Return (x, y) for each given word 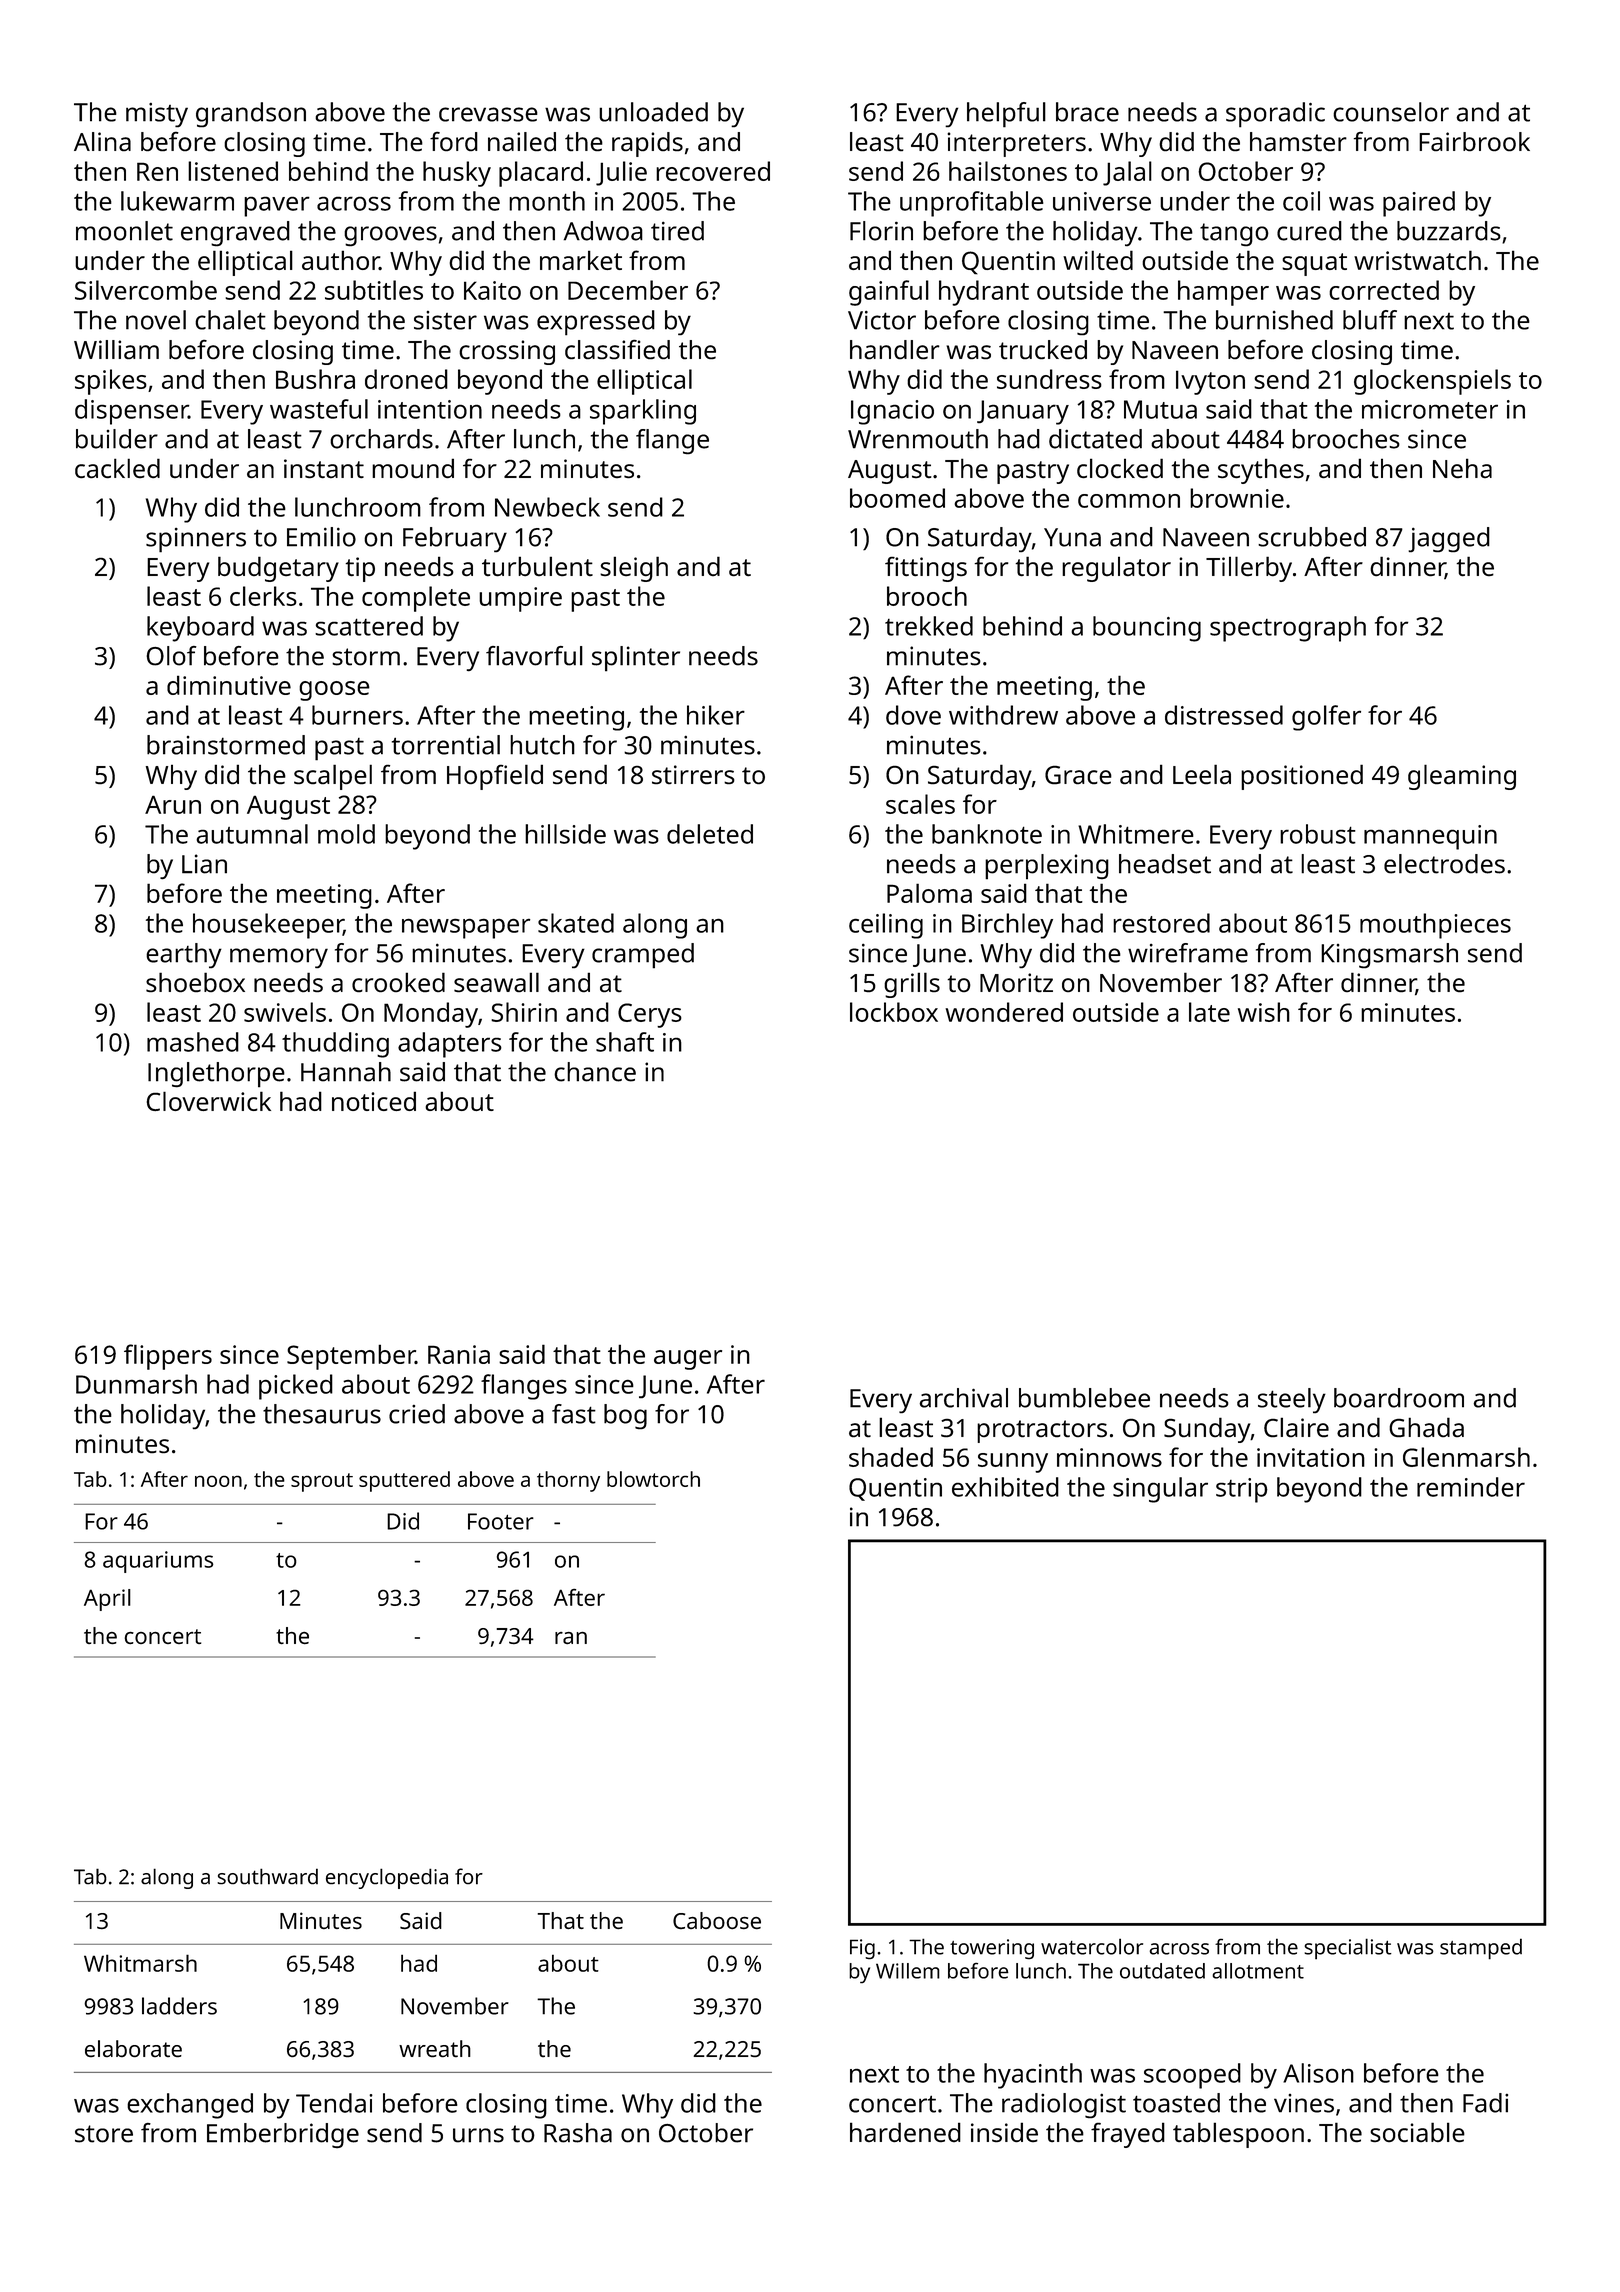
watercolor (1092, 1946)
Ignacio (892, 412)
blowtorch (653, 1479)
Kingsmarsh (1389, 955)
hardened (905, 2132)
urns (478, 2135)
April (107, 1600)
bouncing (1147, 629)
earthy (184, 955)
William (116, 349)
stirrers (693, 774)
